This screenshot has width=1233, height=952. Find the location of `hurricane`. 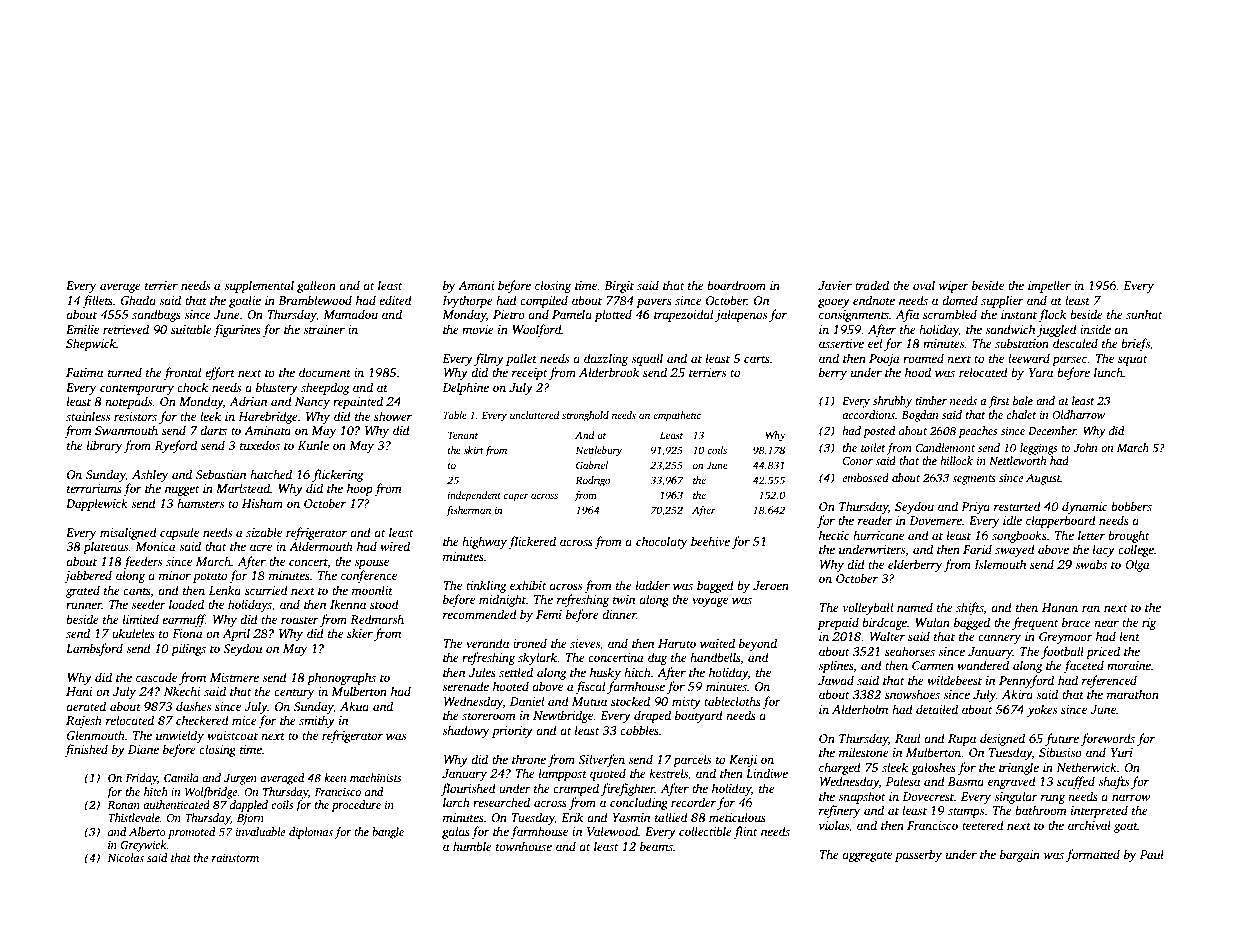

hurricane is located at coordinates (878, 535).
